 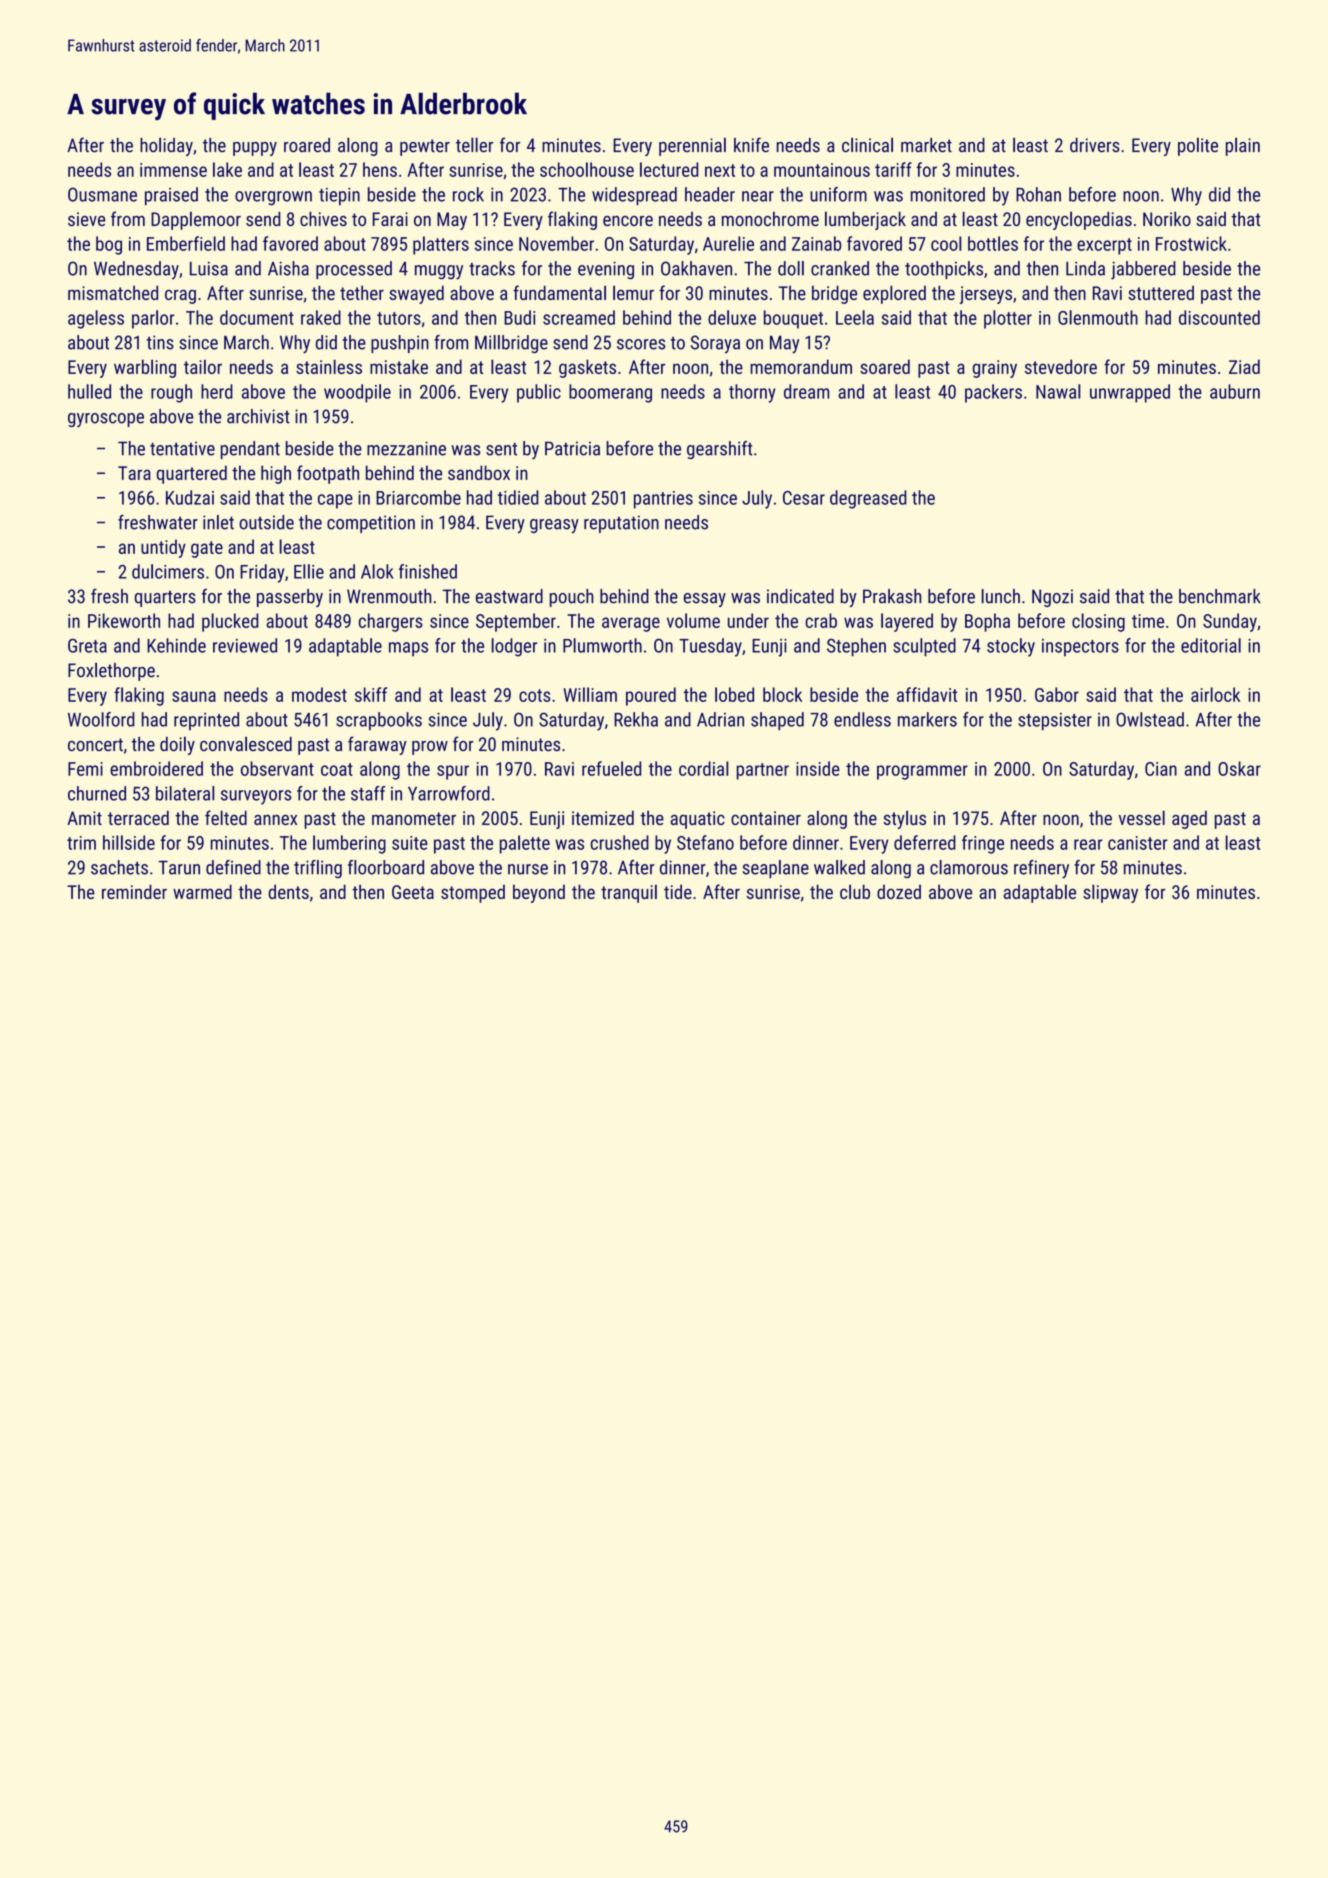 I want to click on Rohan, so click(x=1038, y=194).
